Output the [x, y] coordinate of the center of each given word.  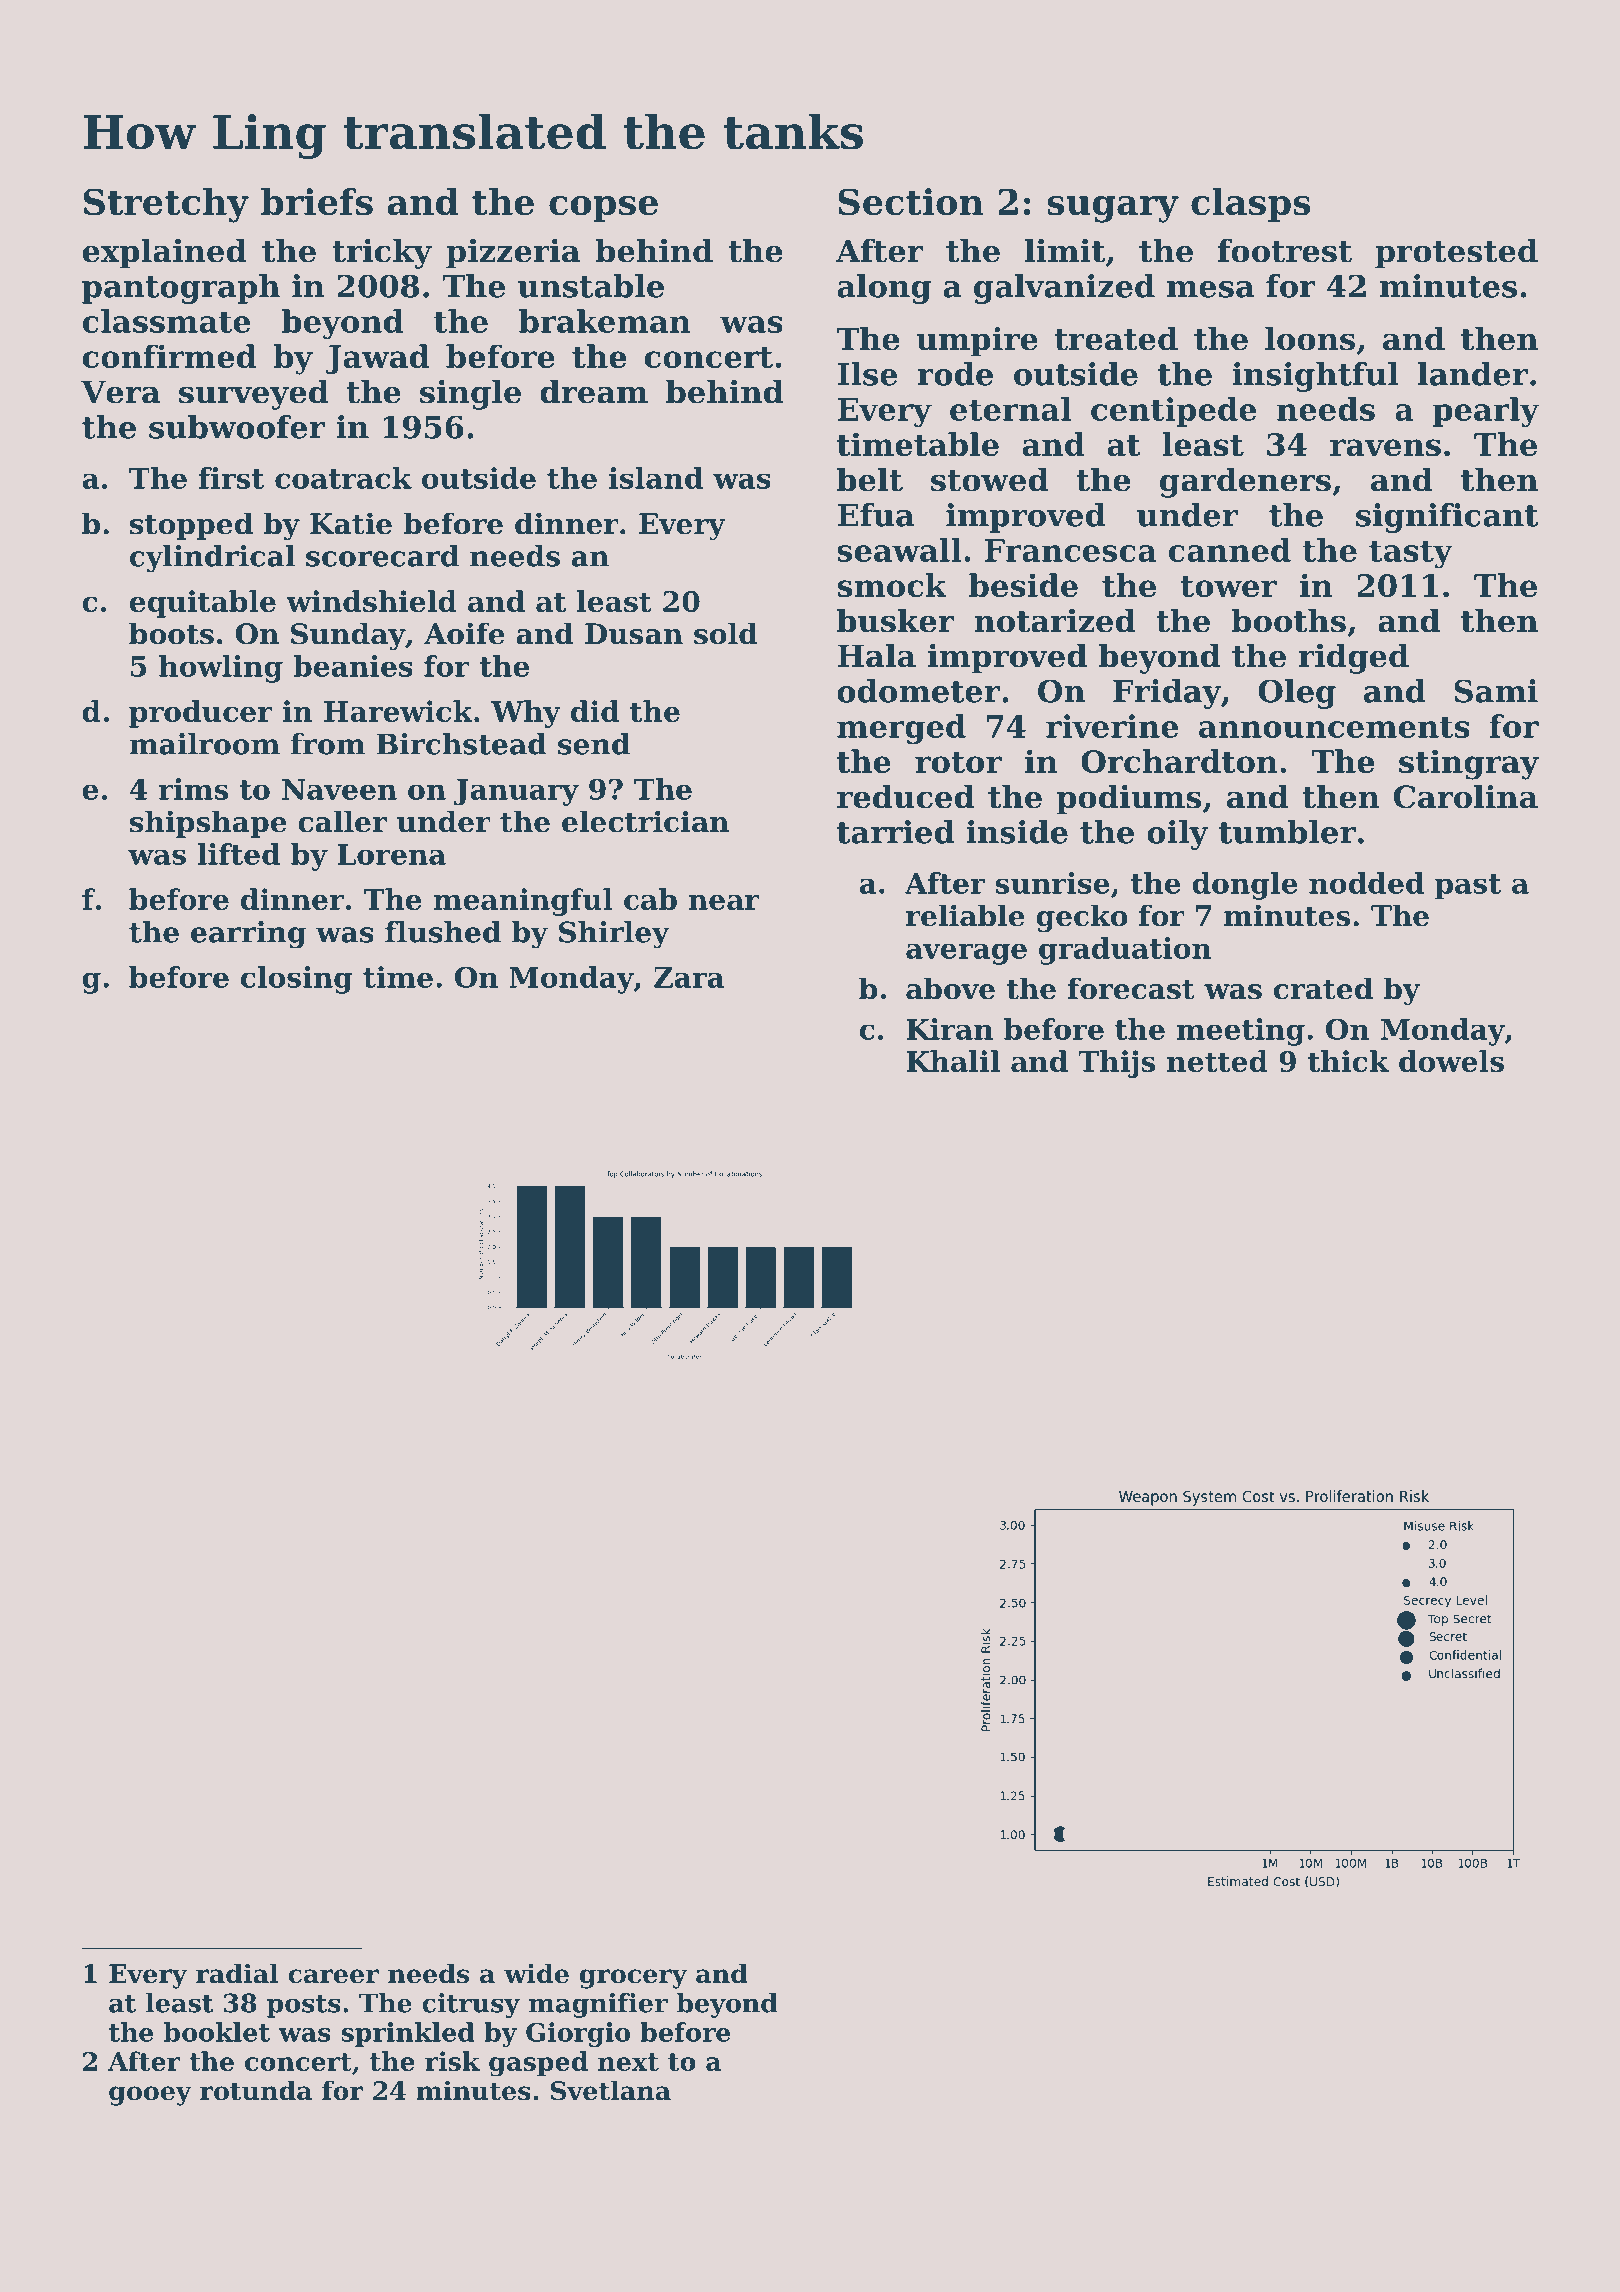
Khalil [953, 1061]
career [333, 1976]
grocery [633, 1979]
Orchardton [1179, 761]
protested [1456, 253]
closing [297, 980]
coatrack [343, 478]
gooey [150, 2096]
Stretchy [166, 205]
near [724, 902]
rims [193, 789]
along [884, 289]
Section [911, 201]
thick [1348, 1061]
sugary [1113, 209]
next [628, 2062]
